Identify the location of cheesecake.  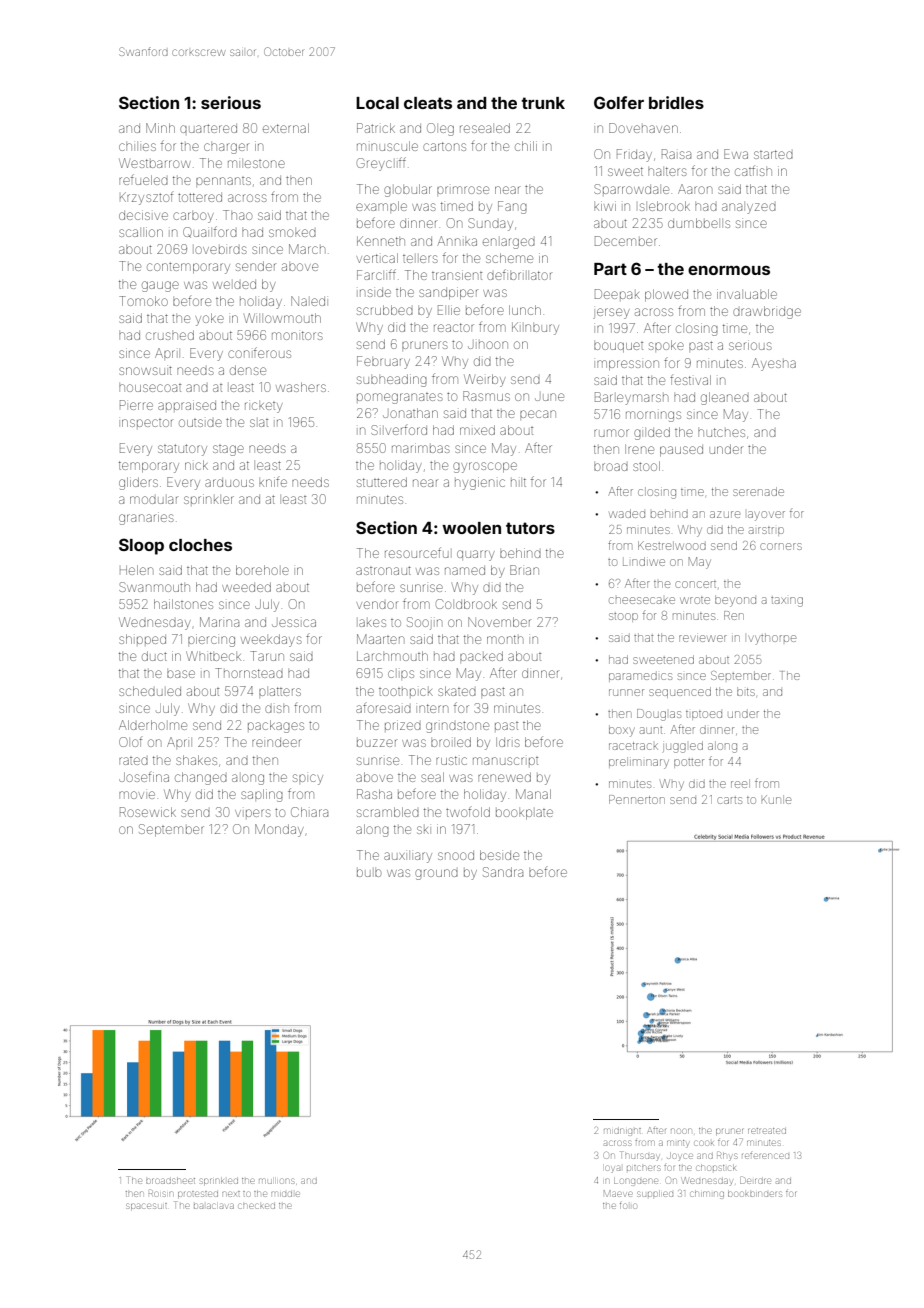
(642, 600).
